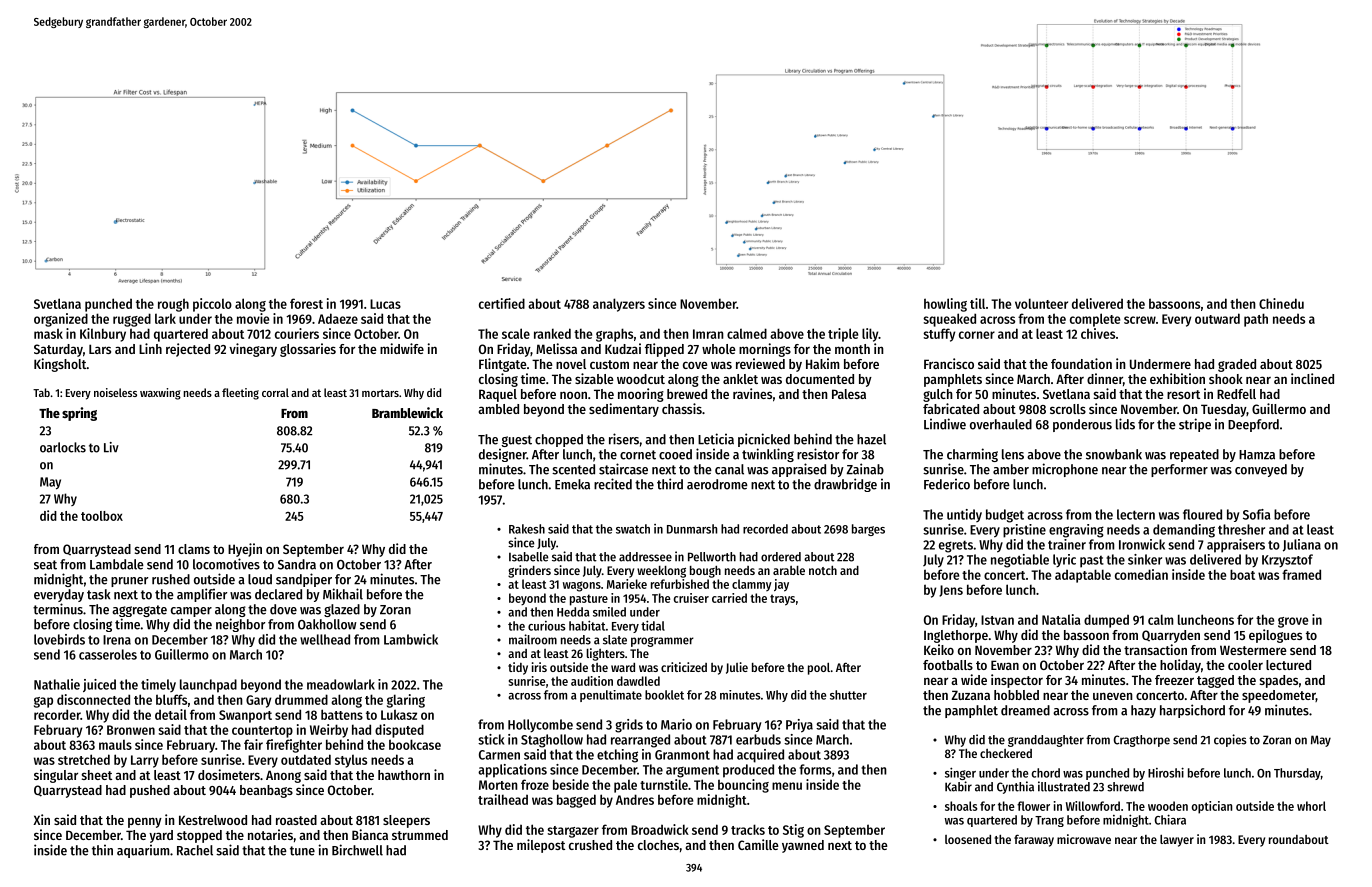 Image resolution: width=1372 pixels, height=887 pixels. What do you see at coordinates (1177, 840) in the screenshot?
I see `lawyer` at bounding box center [1177, 840].
